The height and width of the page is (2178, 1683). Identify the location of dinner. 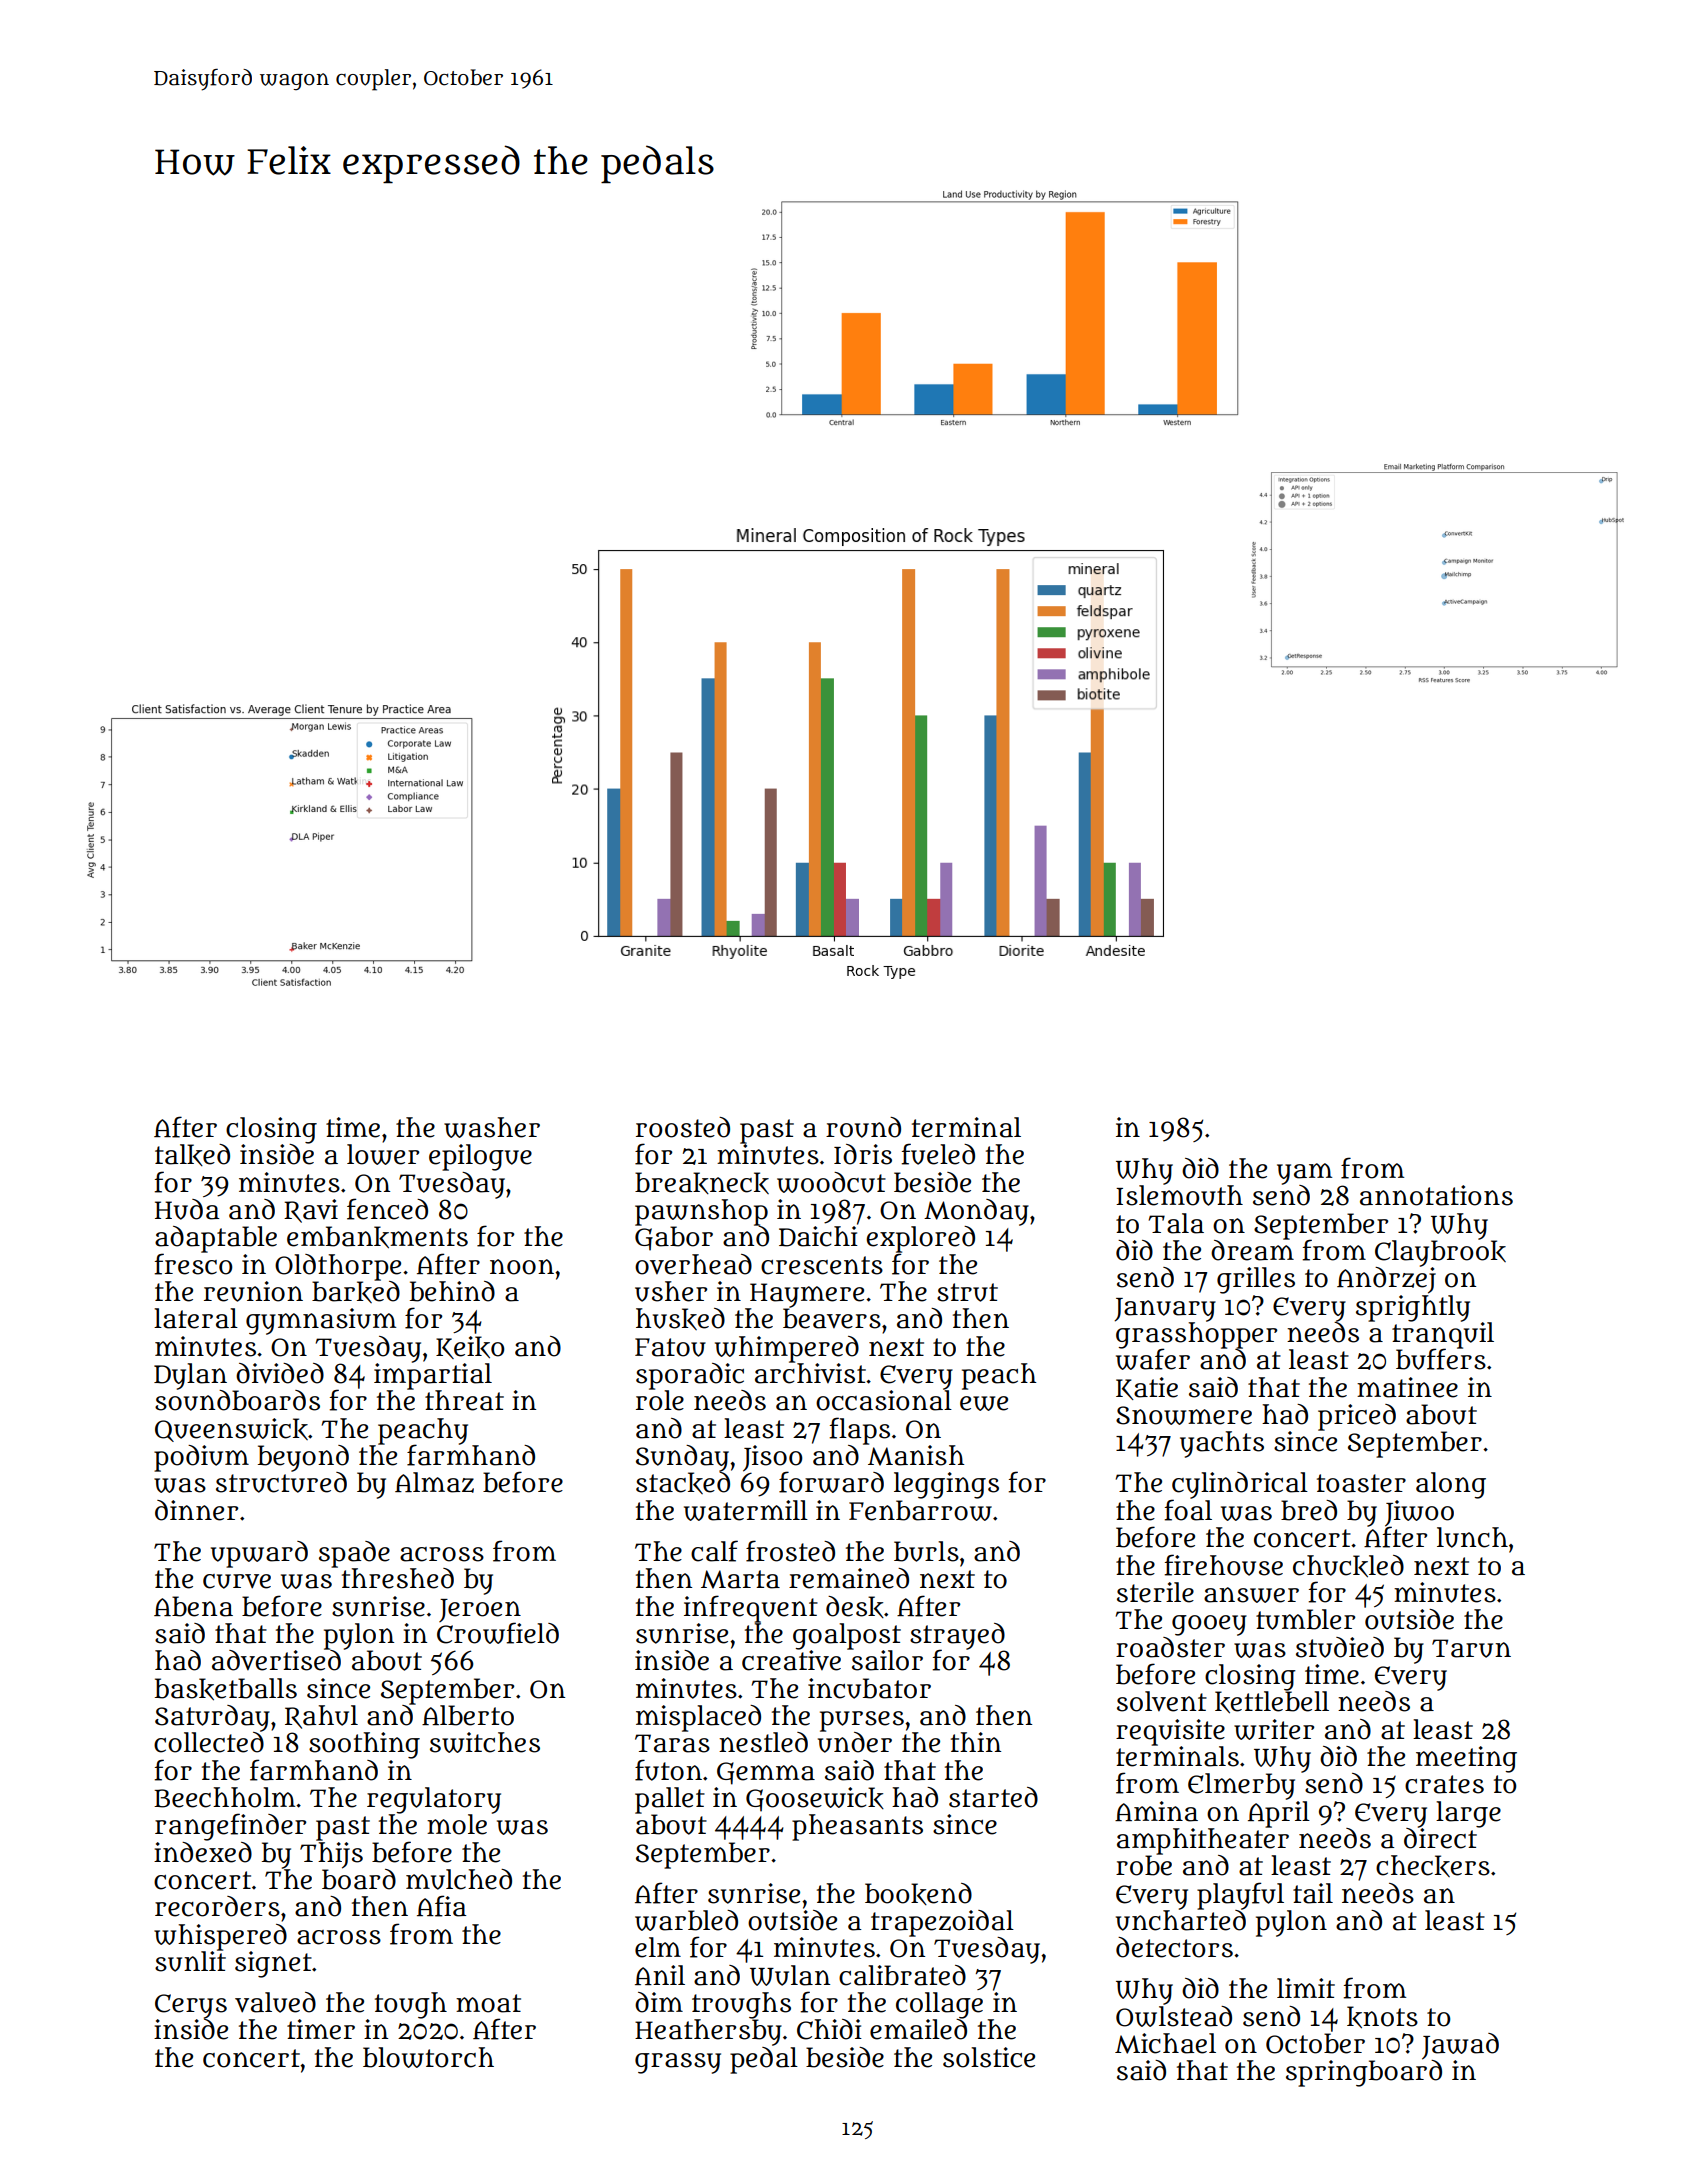
(196, 1510).
